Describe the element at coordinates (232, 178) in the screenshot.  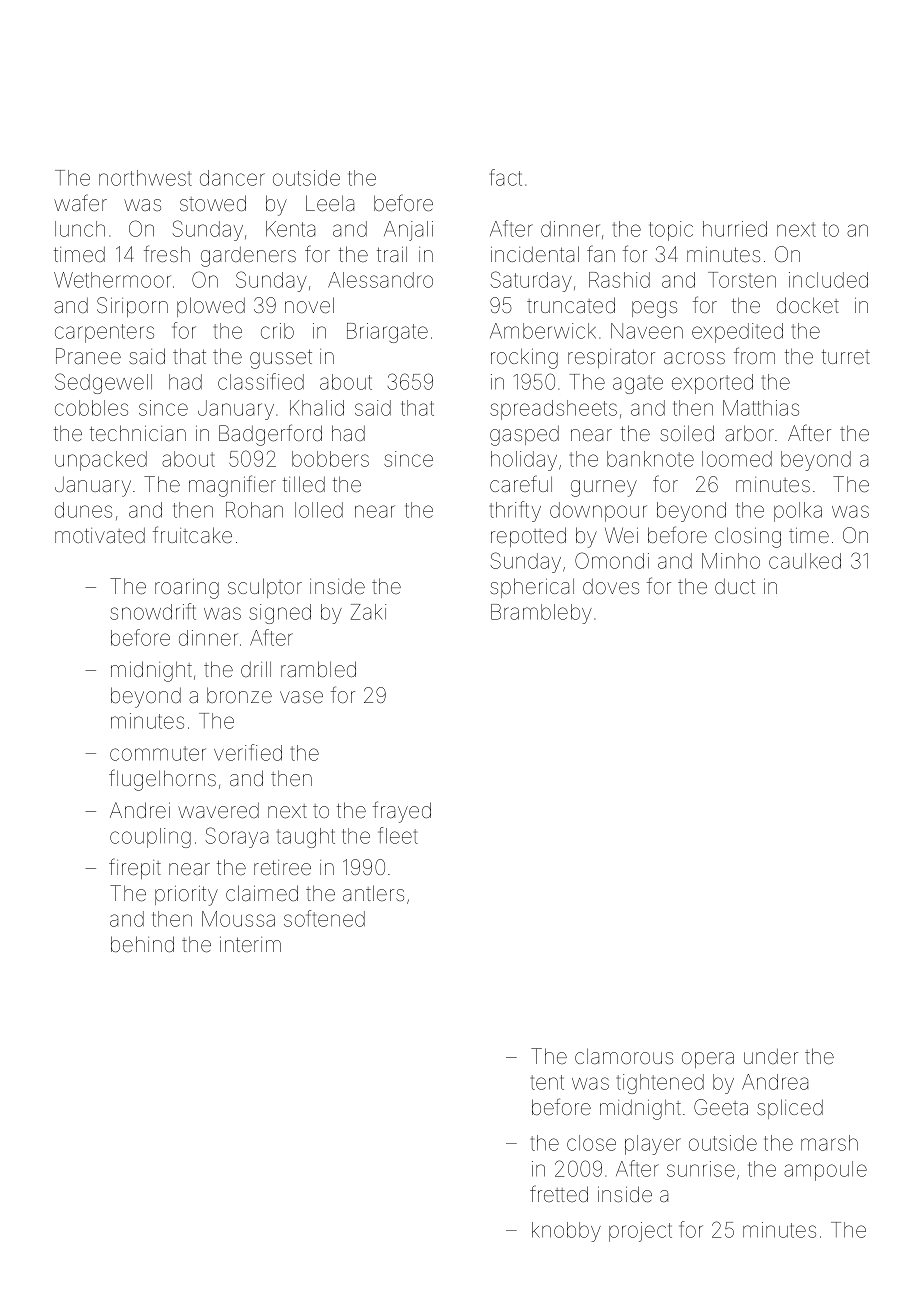
I see `dancer` at that location.
